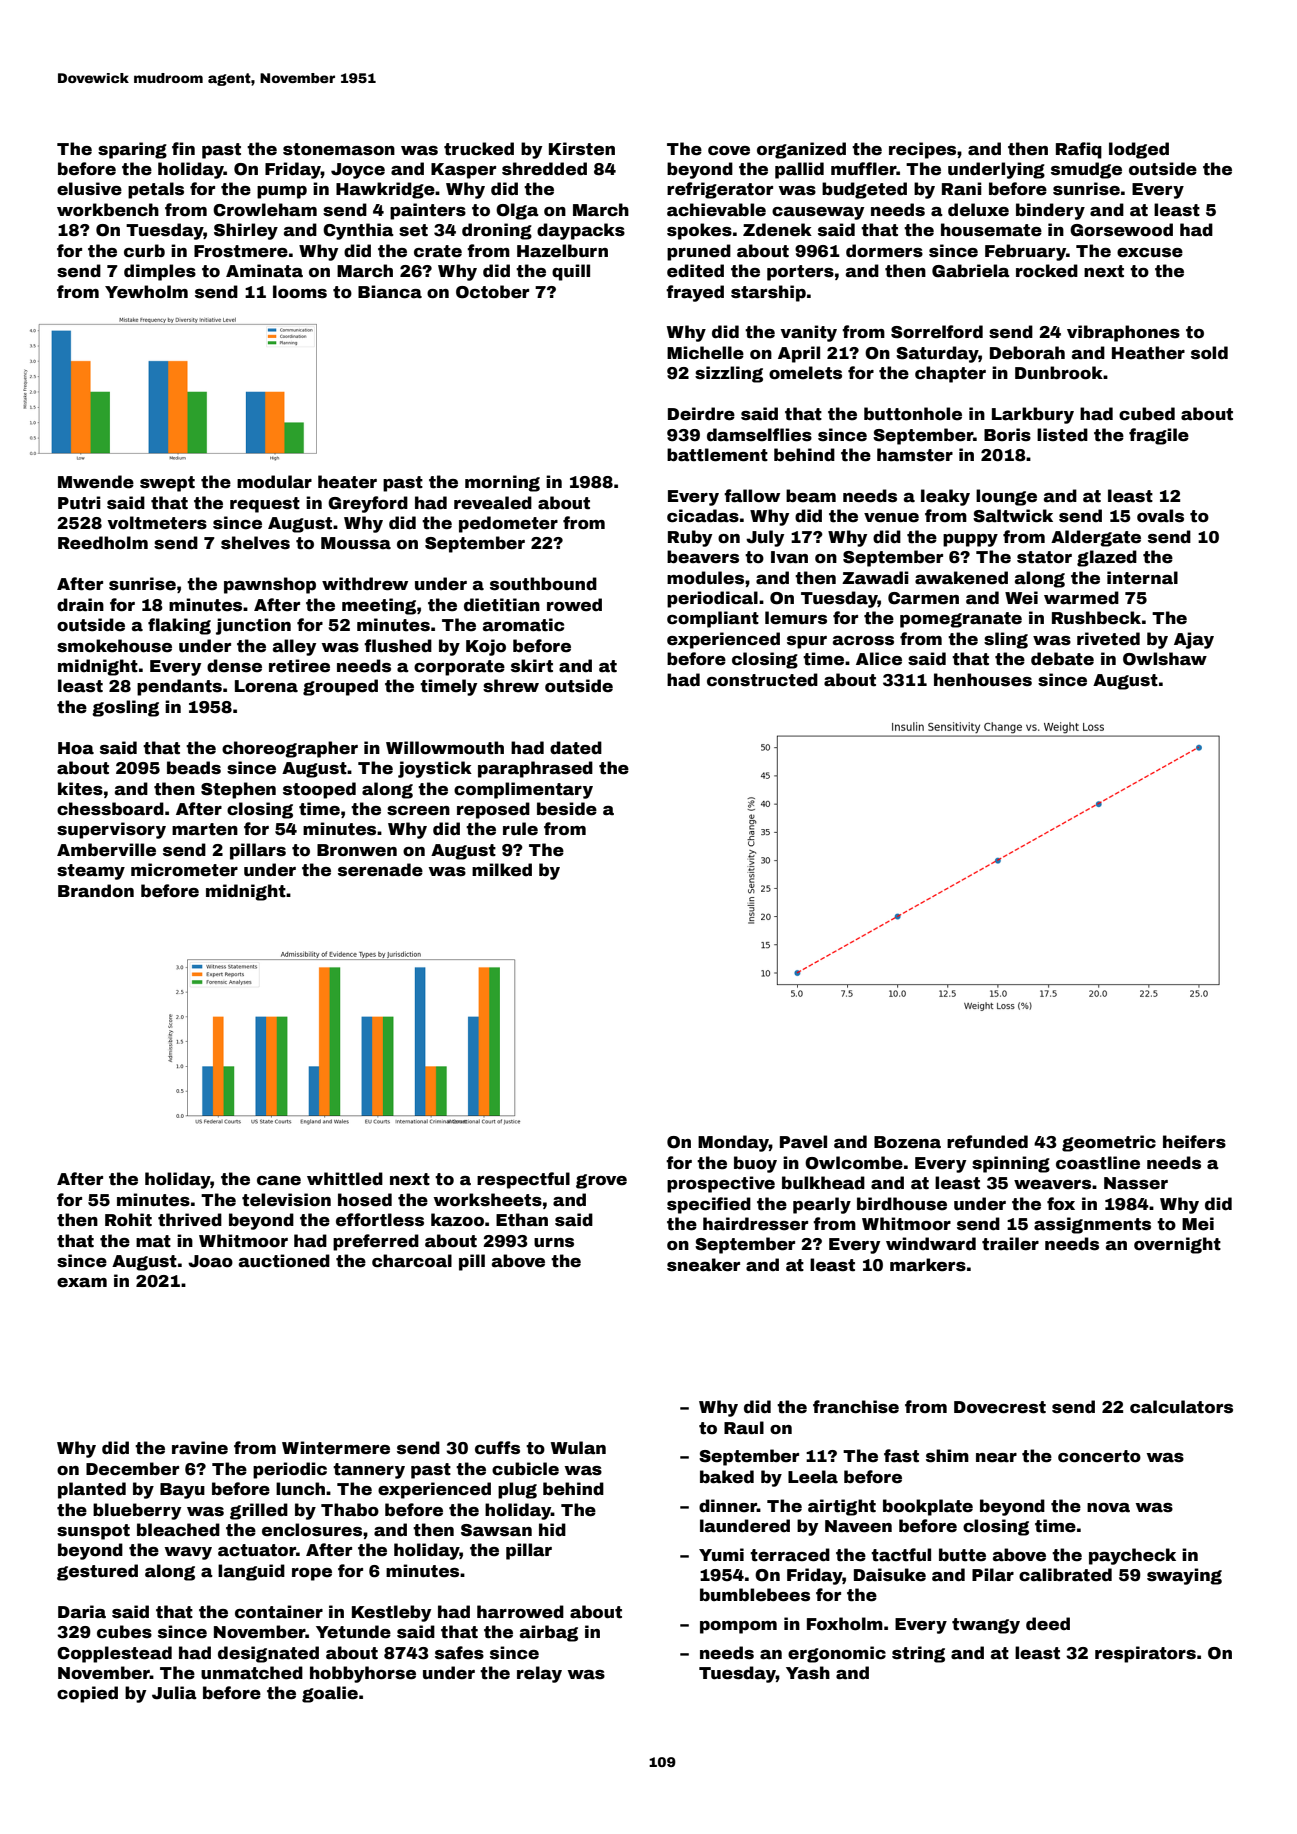 Image resolution: width=1297 pixels, height=1834 pixels. Describe the element at coordinates (523, 1180) in the page. I see `respectful` at that location.
